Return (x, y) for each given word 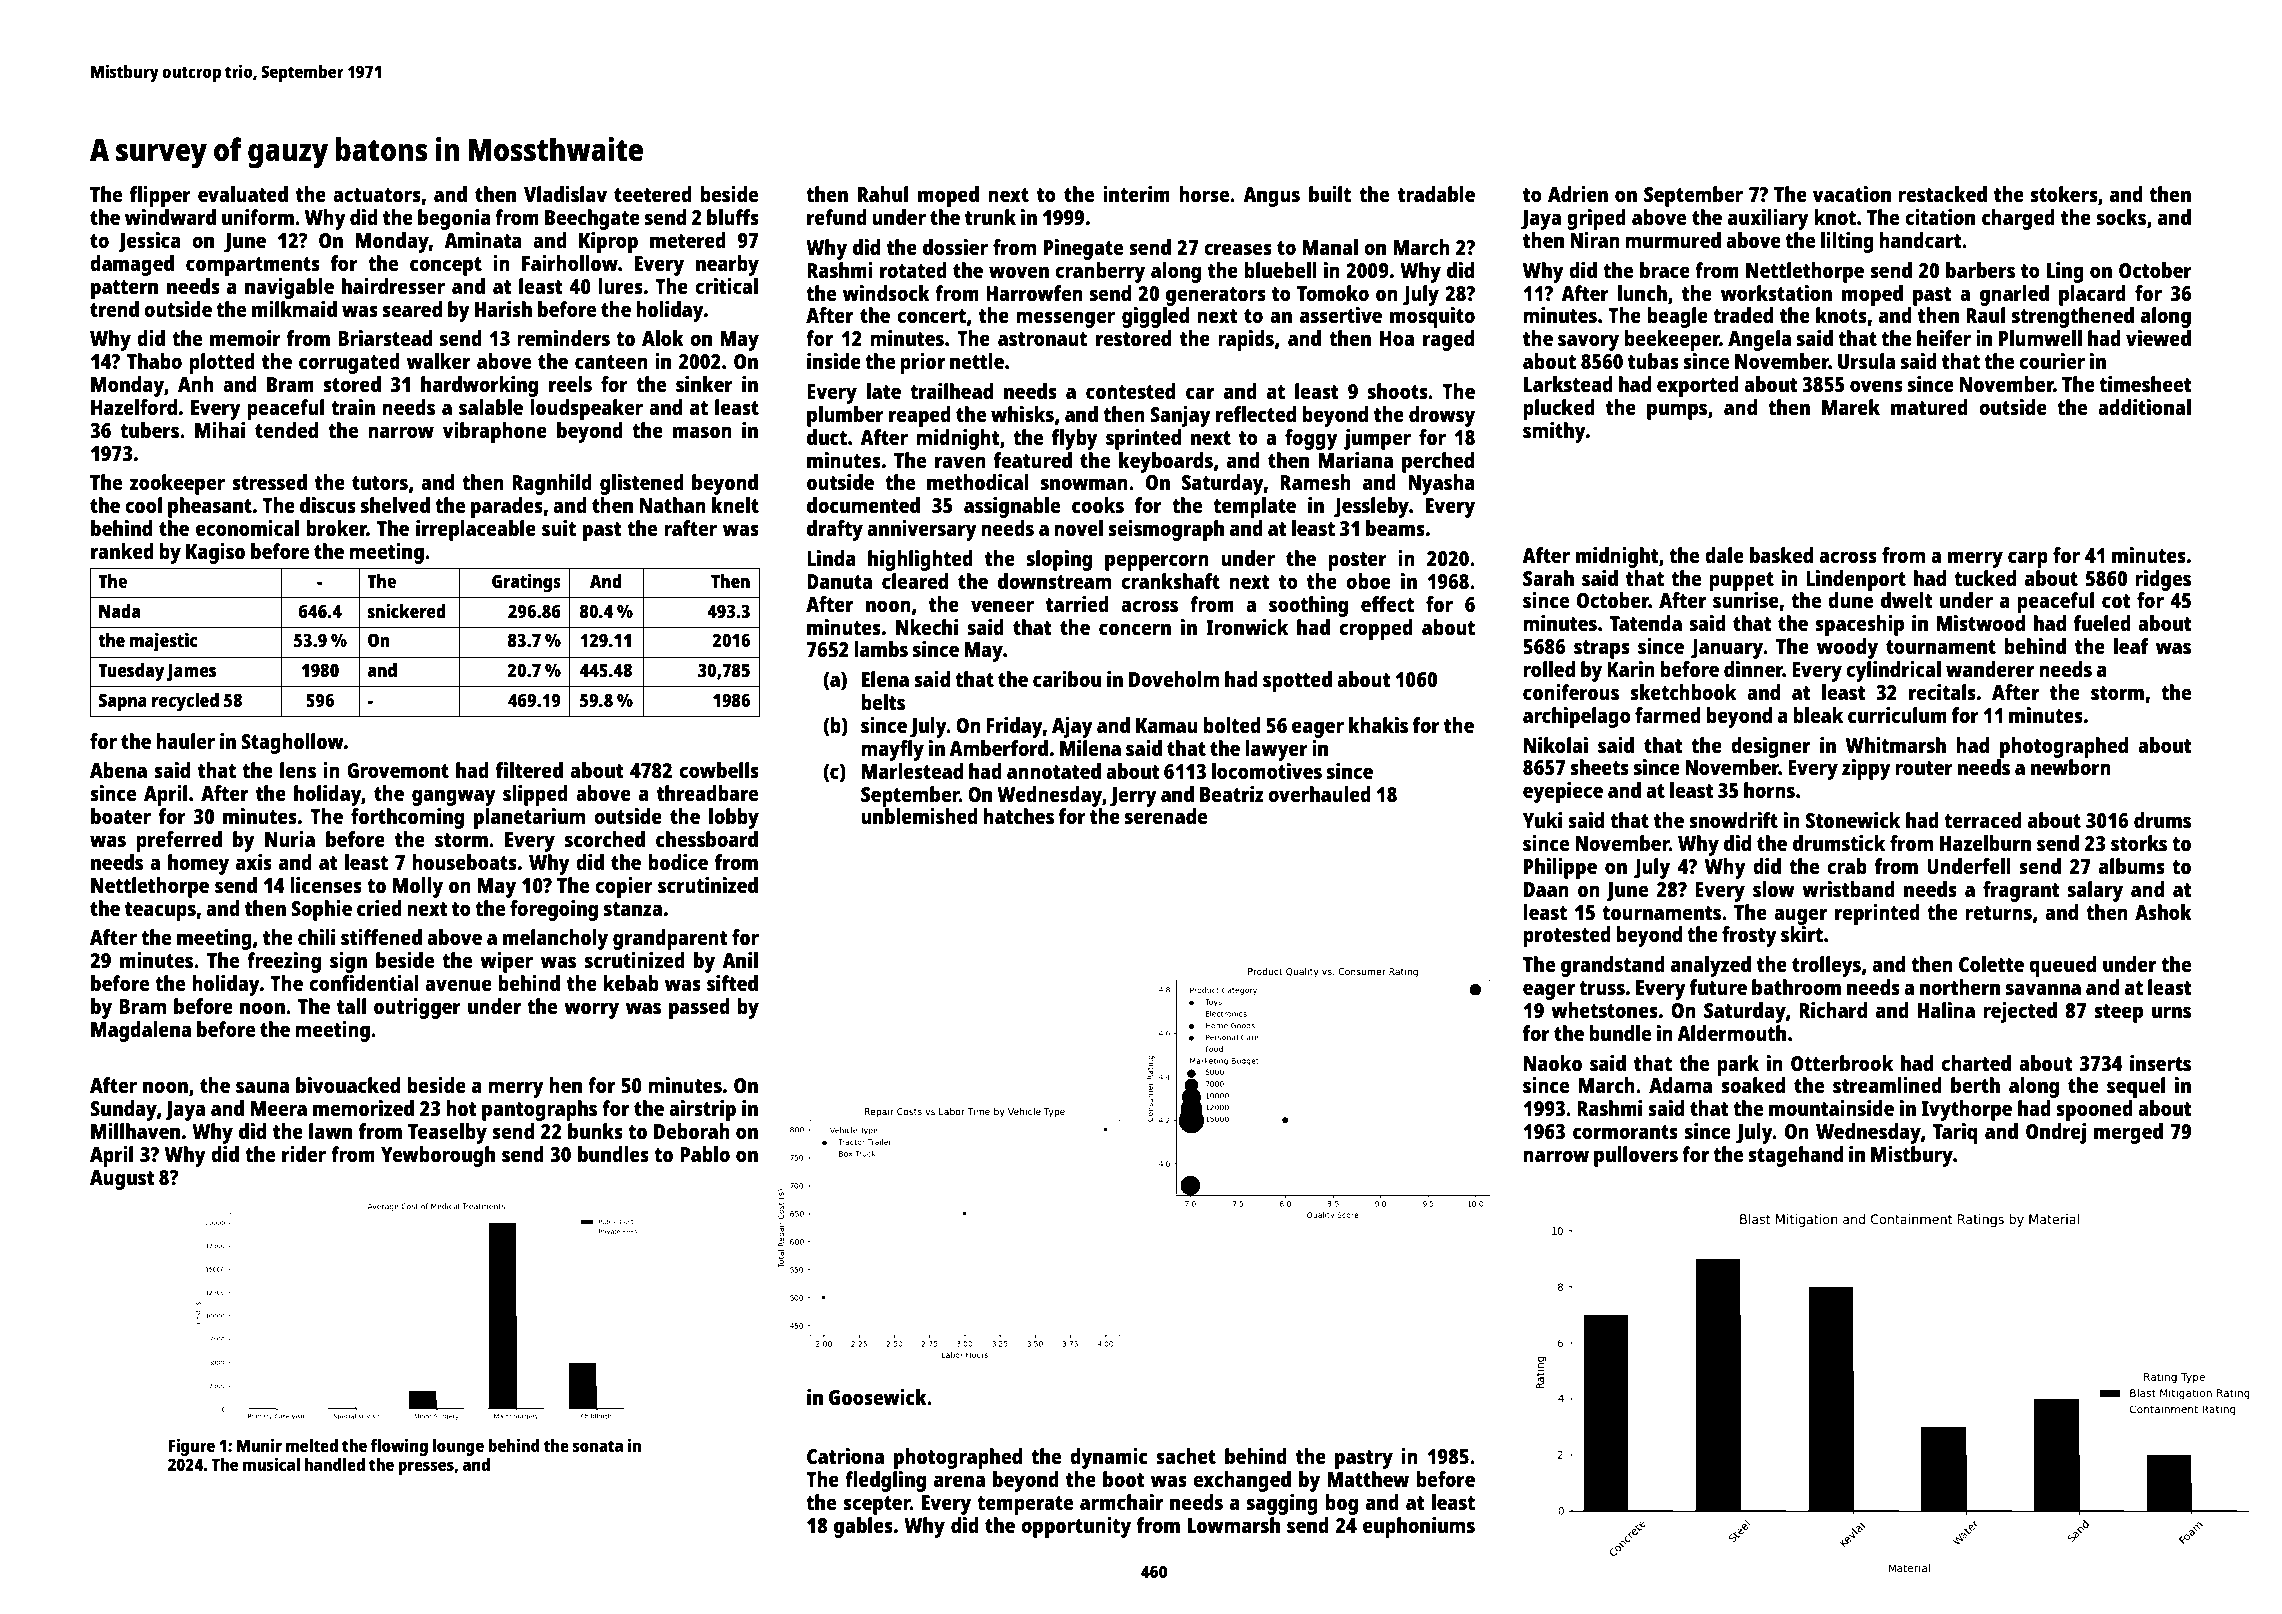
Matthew (1368, 1479)
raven (960, 462)
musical (271, 1464)
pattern (124, 289)
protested (1567, 936)
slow (1774, 889)
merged (2128, 1133)
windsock (886, 293)
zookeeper (177, 484)
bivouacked (348, 1085)
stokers (2064, 194)
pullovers (1636, 1156)
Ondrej (2056, 1133)
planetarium (529, 818)
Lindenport (1856, 580)
